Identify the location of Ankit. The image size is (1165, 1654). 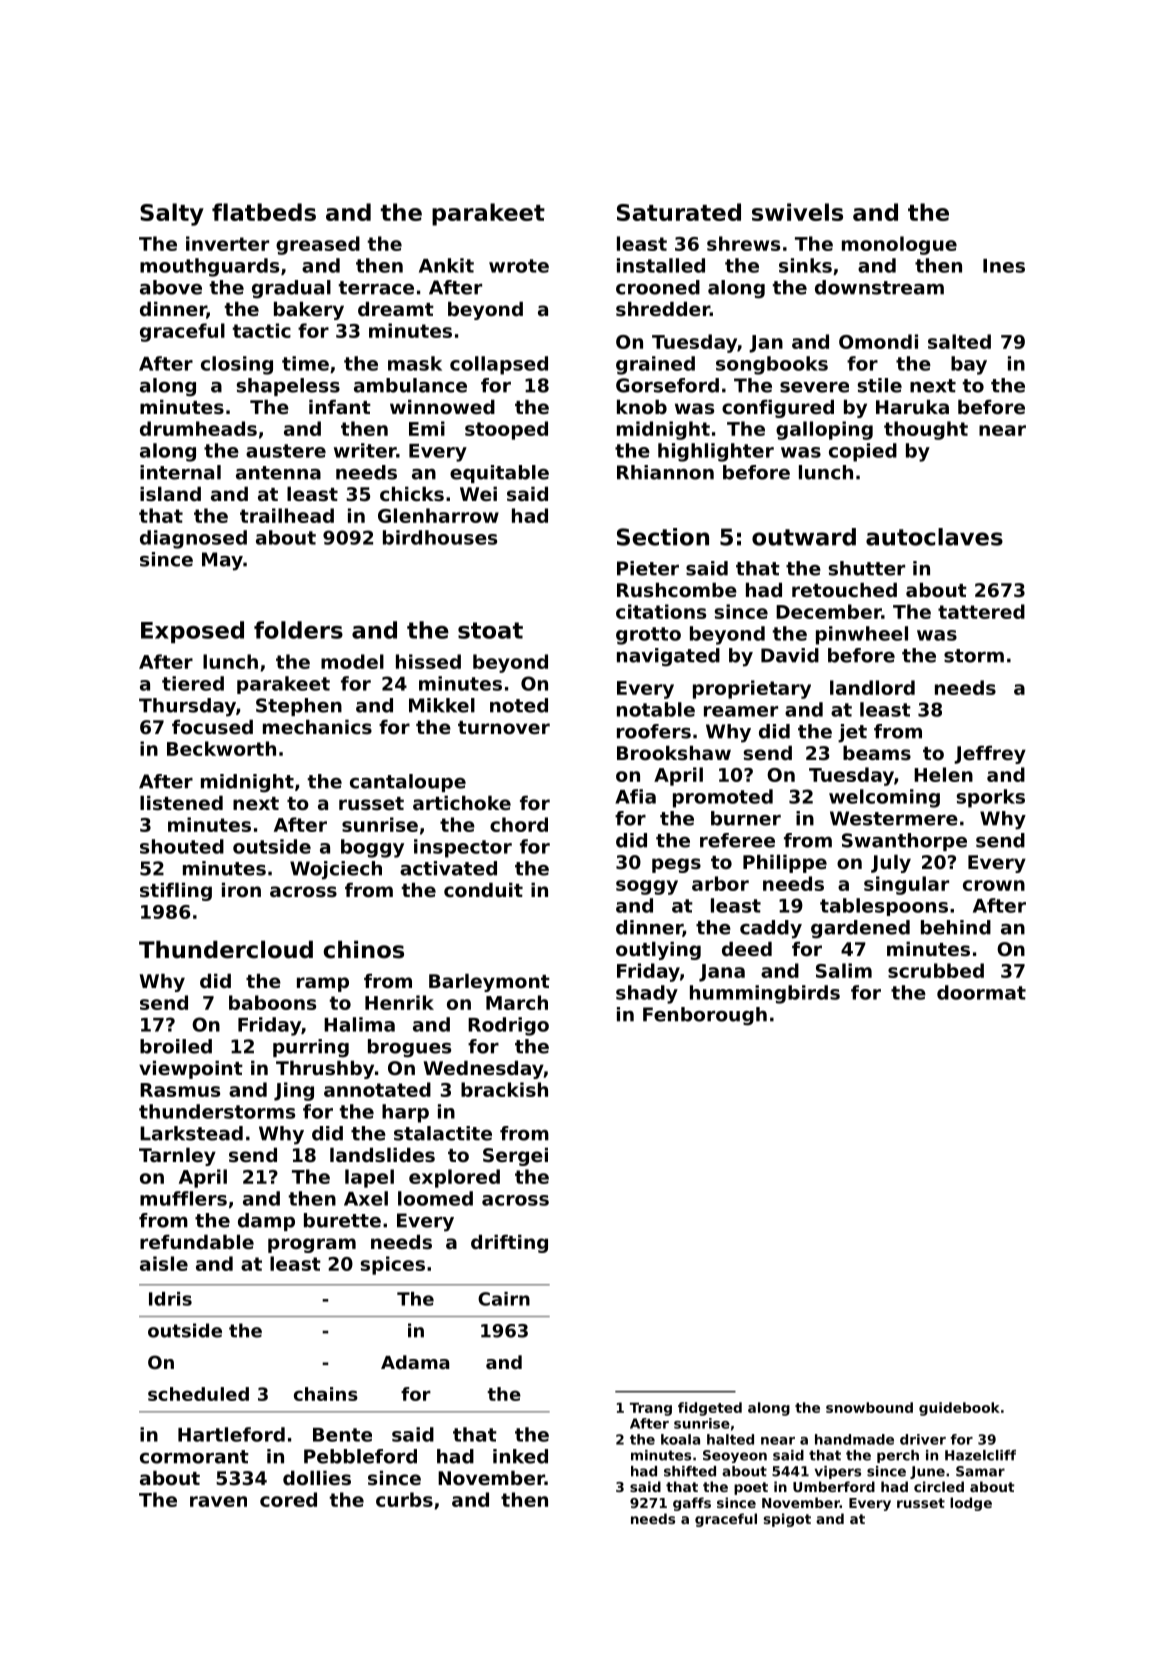
(446, 265).
